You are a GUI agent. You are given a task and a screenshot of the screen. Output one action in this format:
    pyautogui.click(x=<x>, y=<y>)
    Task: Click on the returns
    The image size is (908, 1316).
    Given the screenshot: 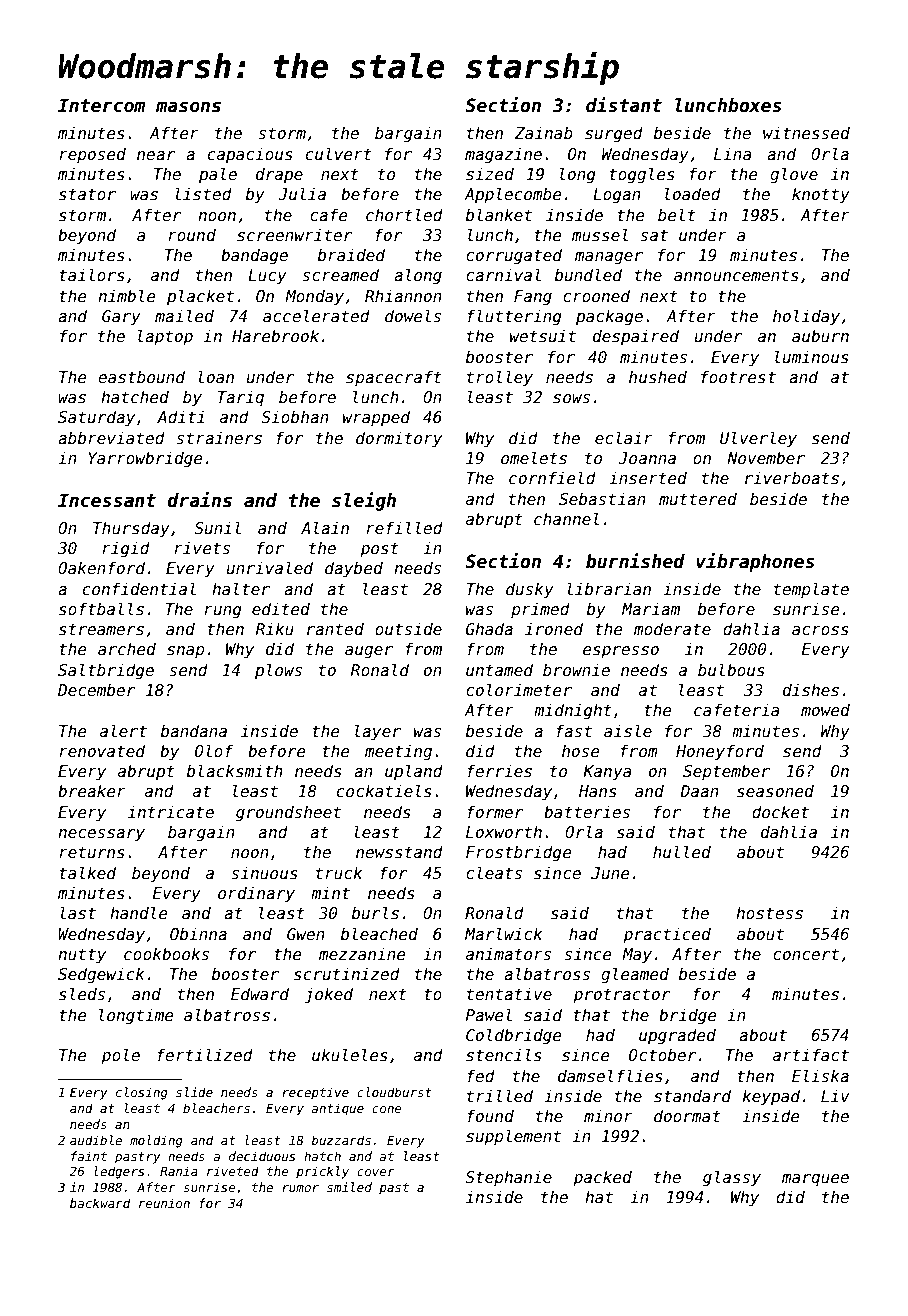 What is the action you would take?
    pyautogui.click(x=92, y=852)
